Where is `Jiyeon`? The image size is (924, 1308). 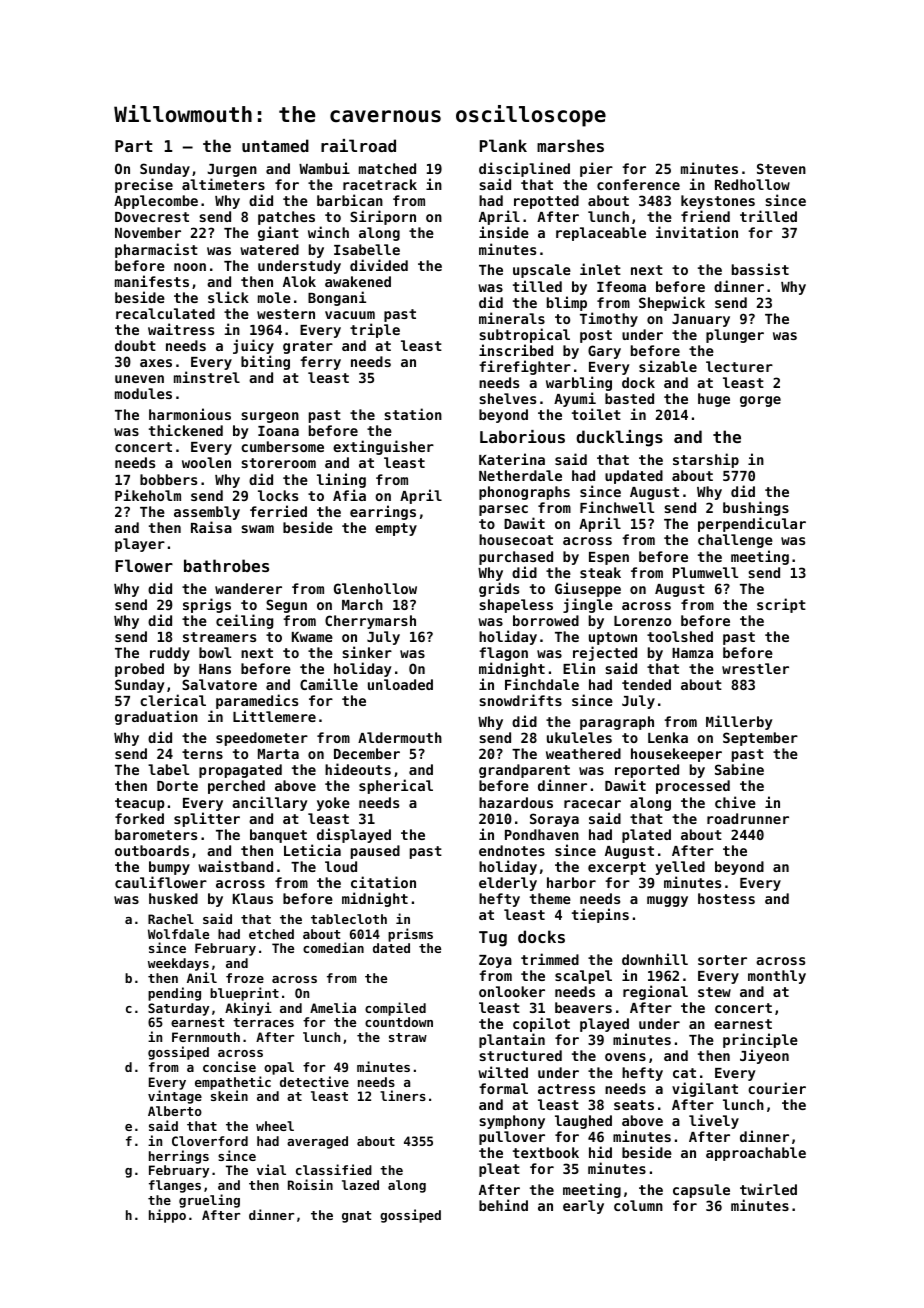 Jiyeon is located at coordinates (764, 1057).
